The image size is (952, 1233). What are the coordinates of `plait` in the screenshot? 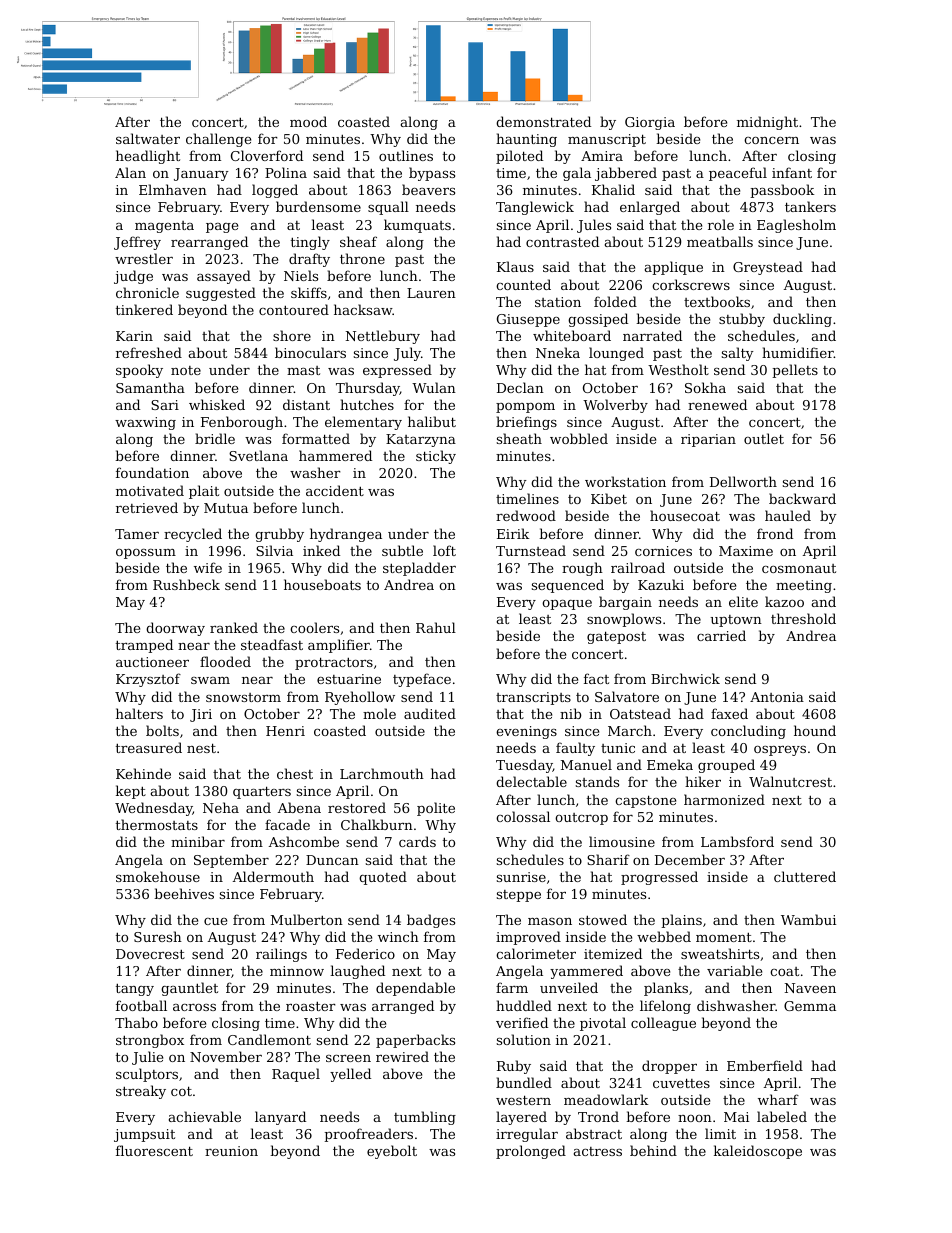 It's located at (204, 492).
